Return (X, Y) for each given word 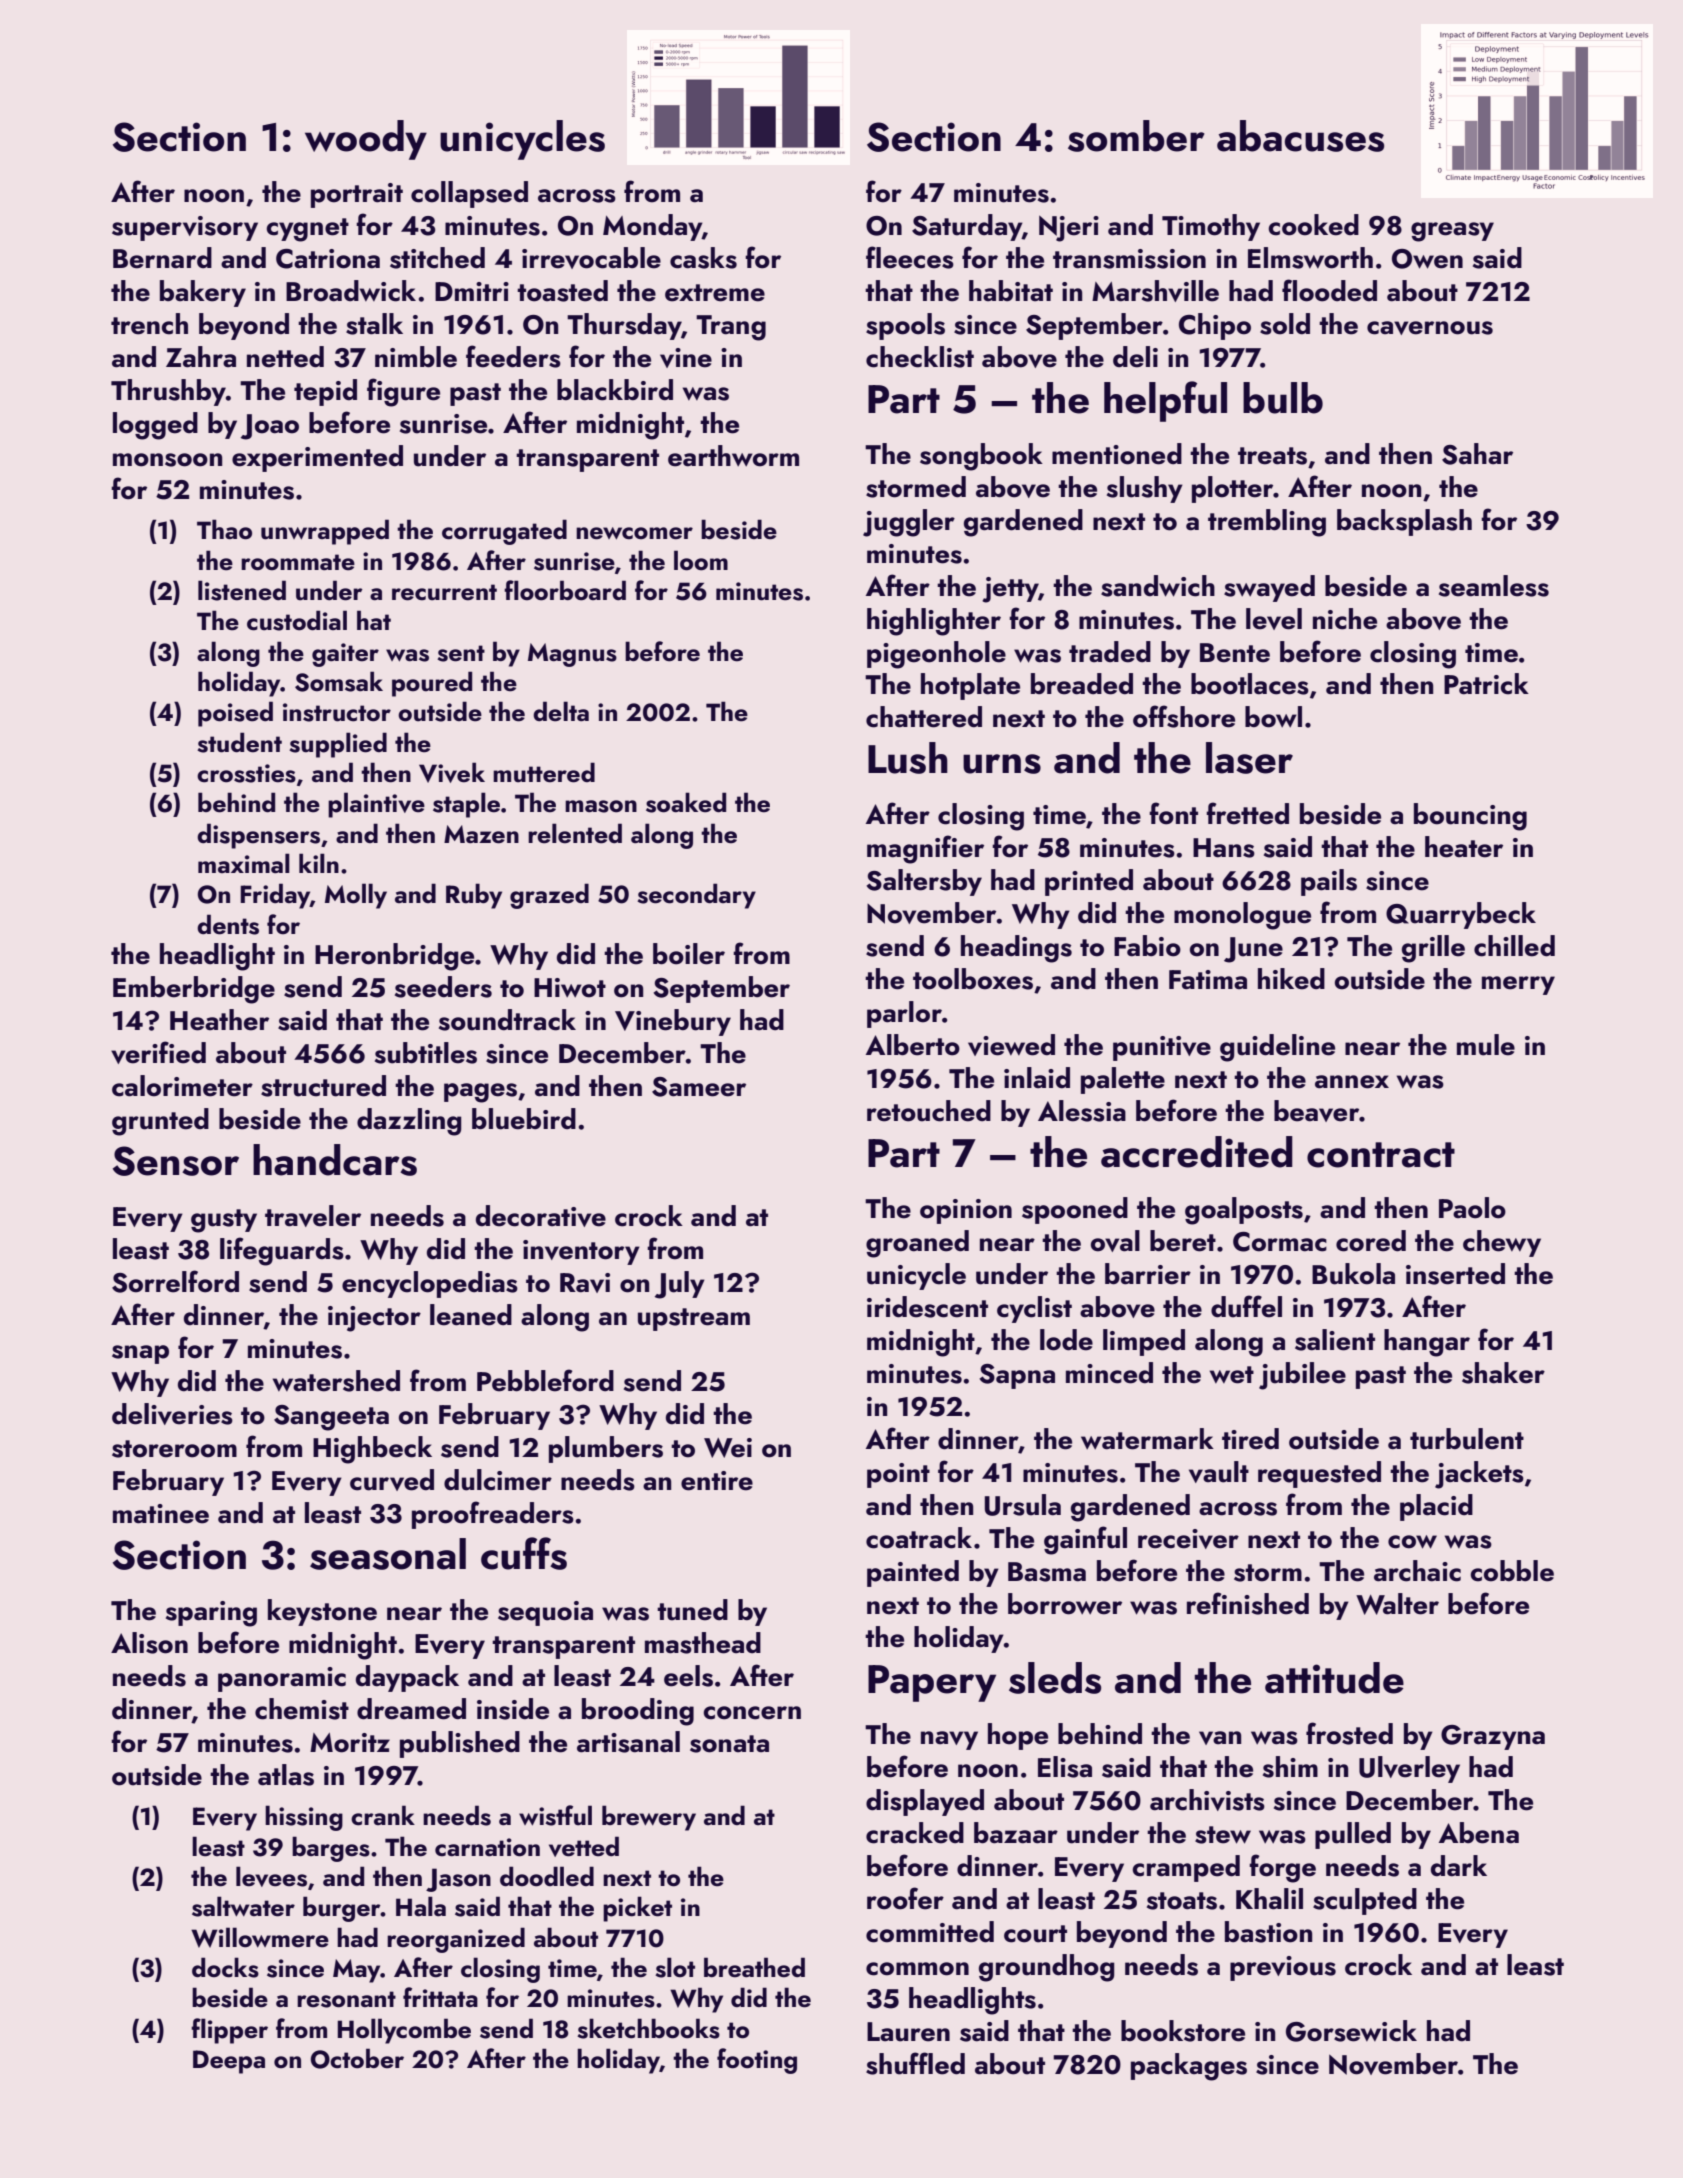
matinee (161, 1514)
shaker (1503, 1373)
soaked (686, 802)
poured (432, 684)
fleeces (910, 257)
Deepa (229, 2062)
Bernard (162, 258)
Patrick (1486, 684)
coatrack (919, 1538)
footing (757, 2061)
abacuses (1300, 136)
